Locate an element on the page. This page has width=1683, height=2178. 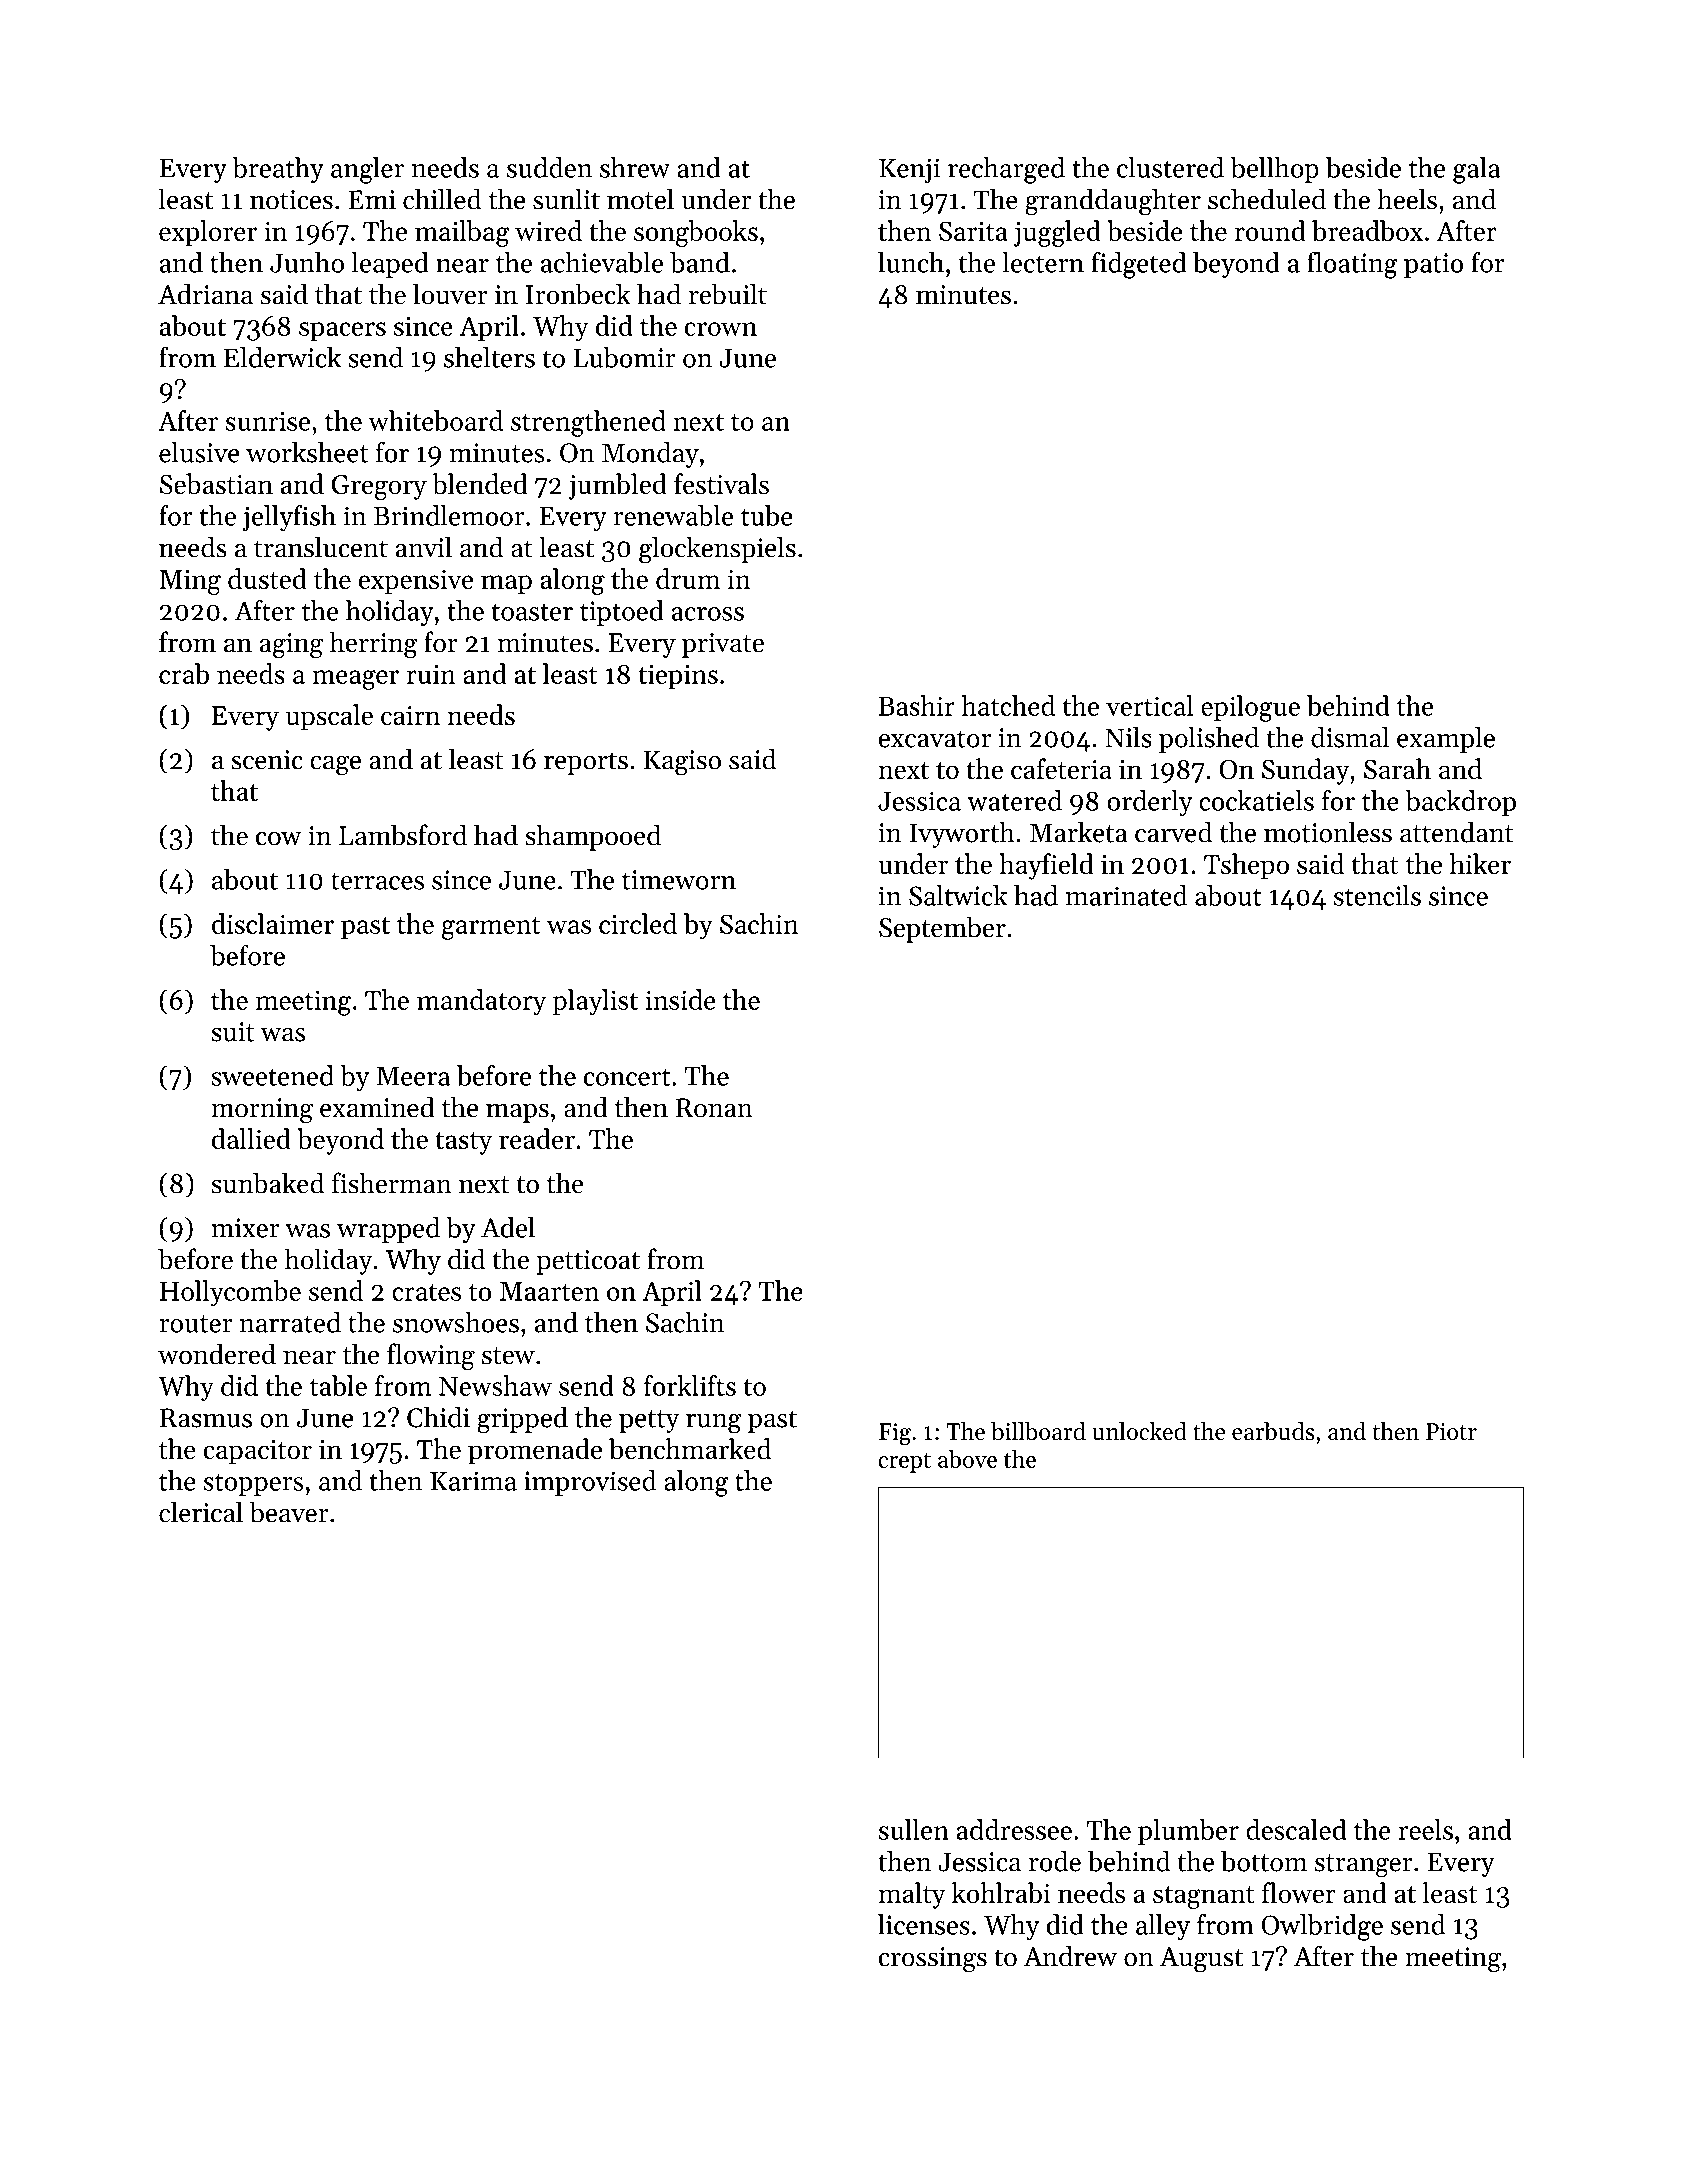
ruin is located at coordinates (431, 674).
